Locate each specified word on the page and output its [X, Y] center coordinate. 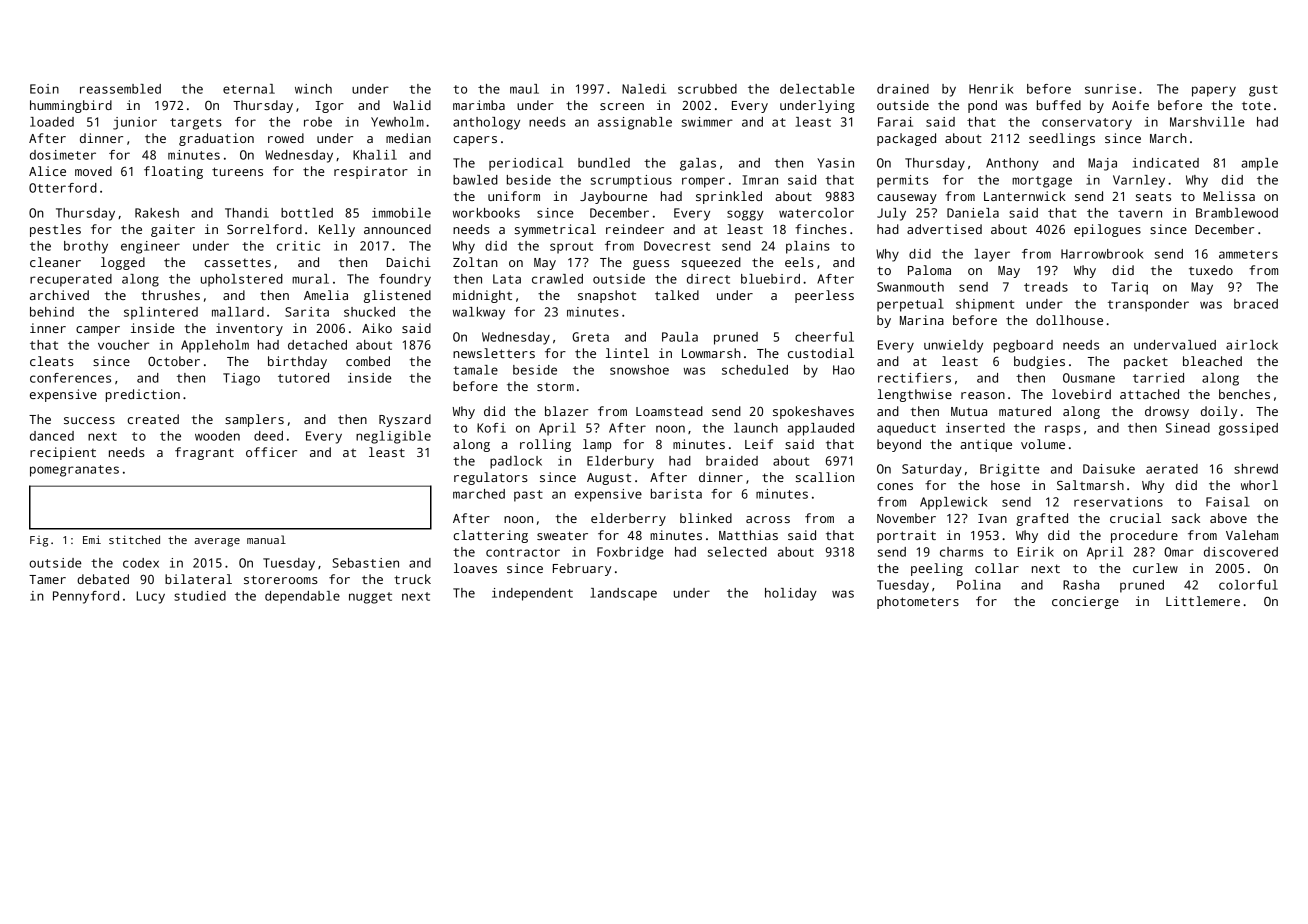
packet [1146, 362]
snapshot [607, 296]
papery [1214, 91]
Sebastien [366, 563]
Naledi [644, 89]
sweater [562, 535]
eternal [249, 89]
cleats [52, 361]
